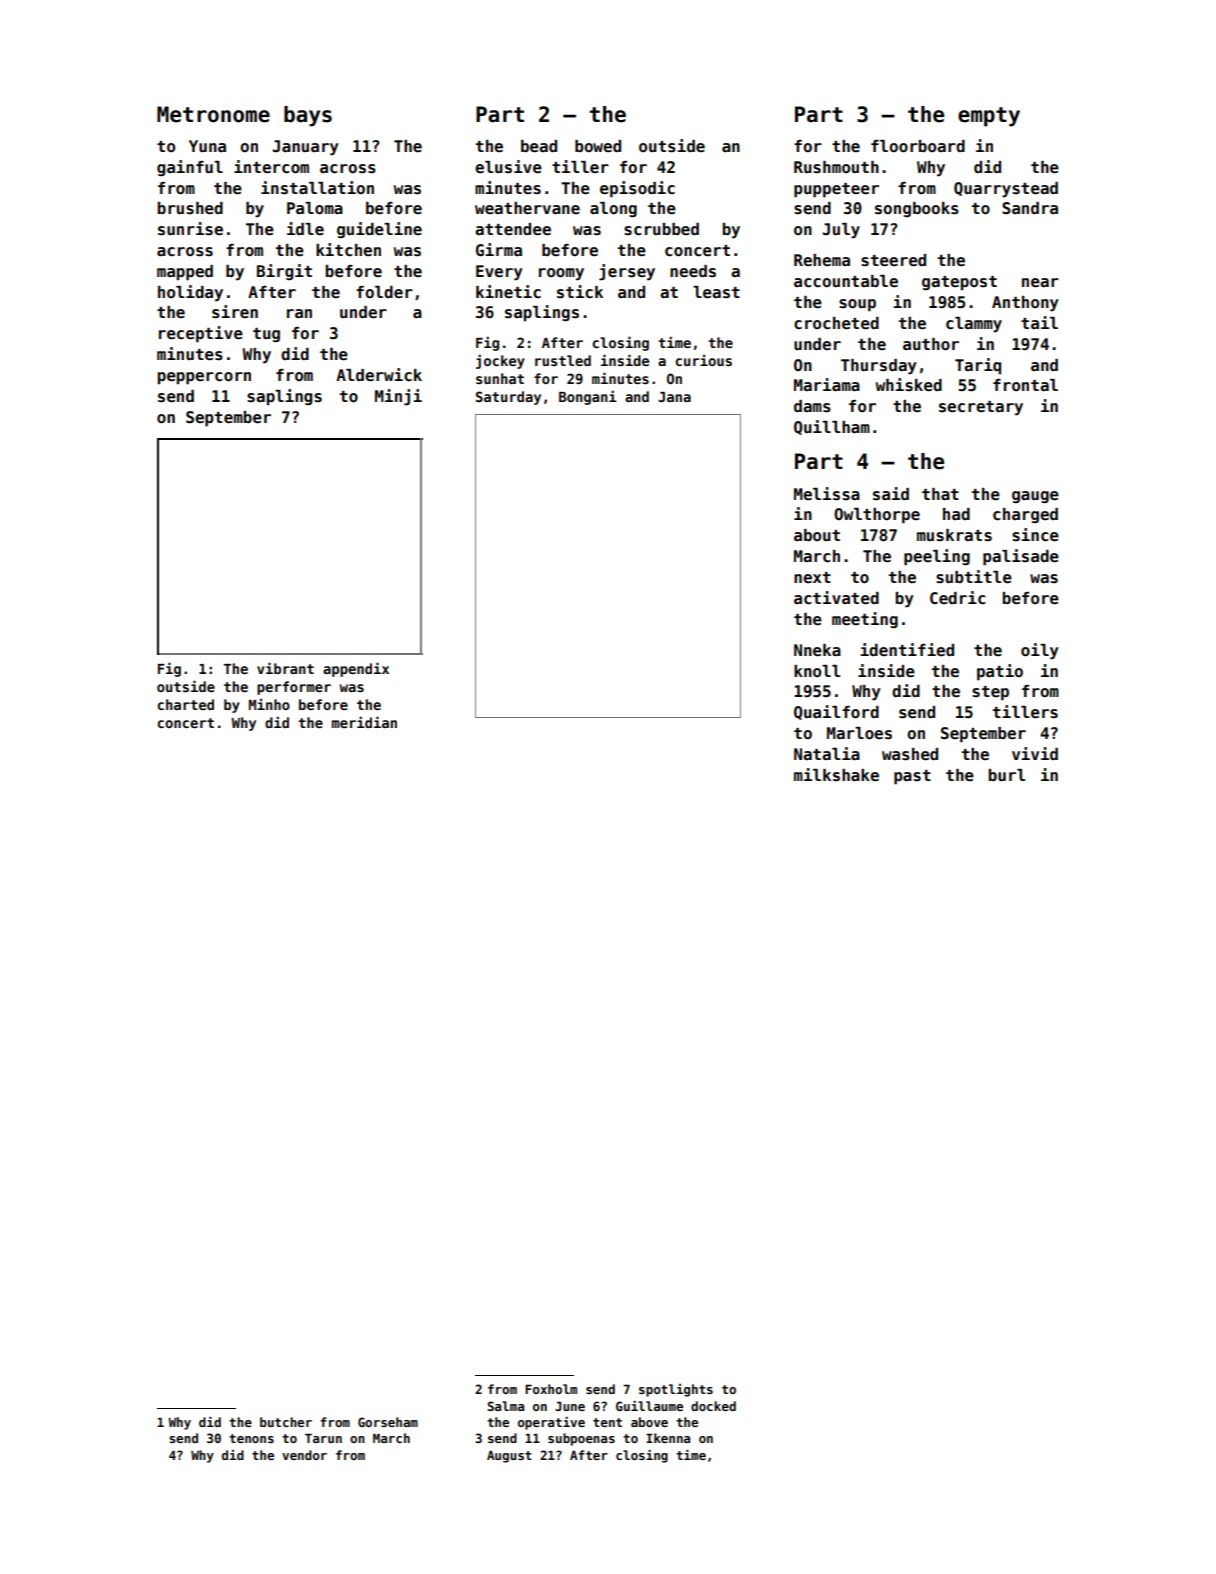 The width and height of the screenshot is (1216, 1574). What do you see at coordinates (286, 1422) in the screenshot?
I see `butcher` at bounding box center [286, 1422].
